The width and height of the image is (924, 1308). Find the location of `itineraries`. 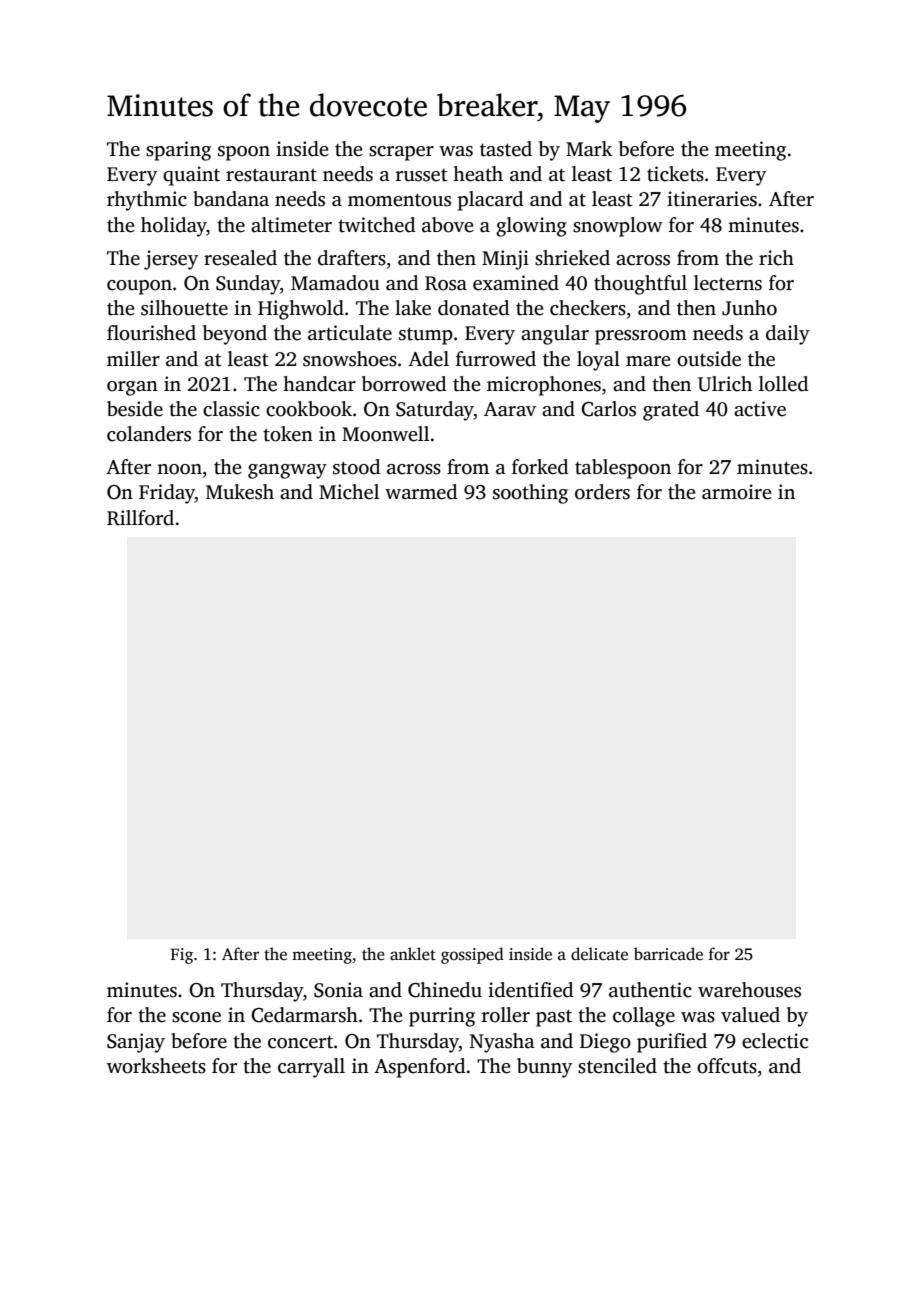

itineraries is located at coordinates (712, 199).
